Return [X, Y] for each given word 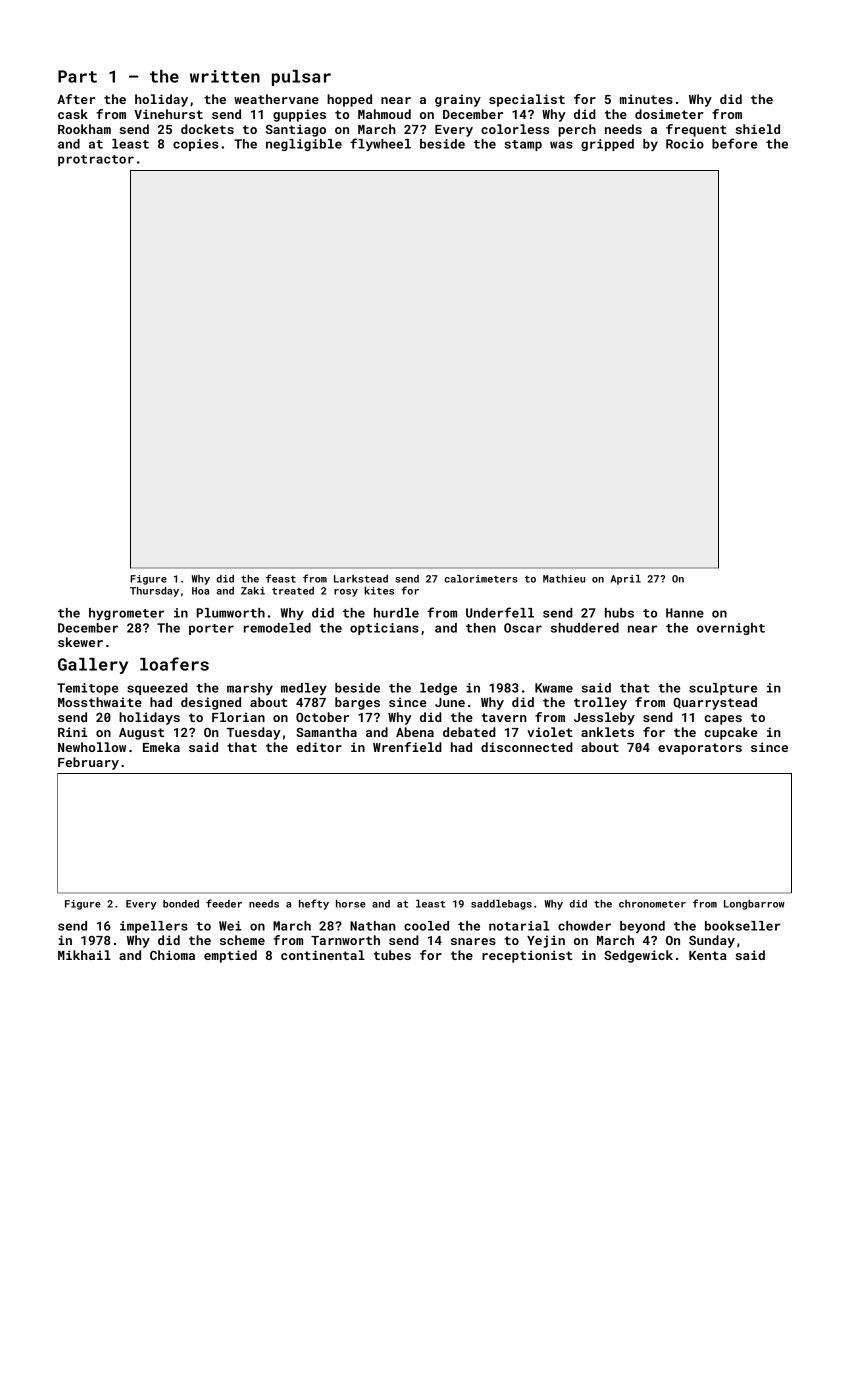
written [225, 76]
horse [351, 904]
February [88, 763]
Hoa [200, 591]
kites [379, 591]
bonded [181, 904]
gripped [607, 145]
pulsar [301, 78]
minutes [646, 99]
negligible [304, 145]
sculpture [723, 689]
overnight [731, 629]
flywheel [380, 144]
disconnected [527, 747]
